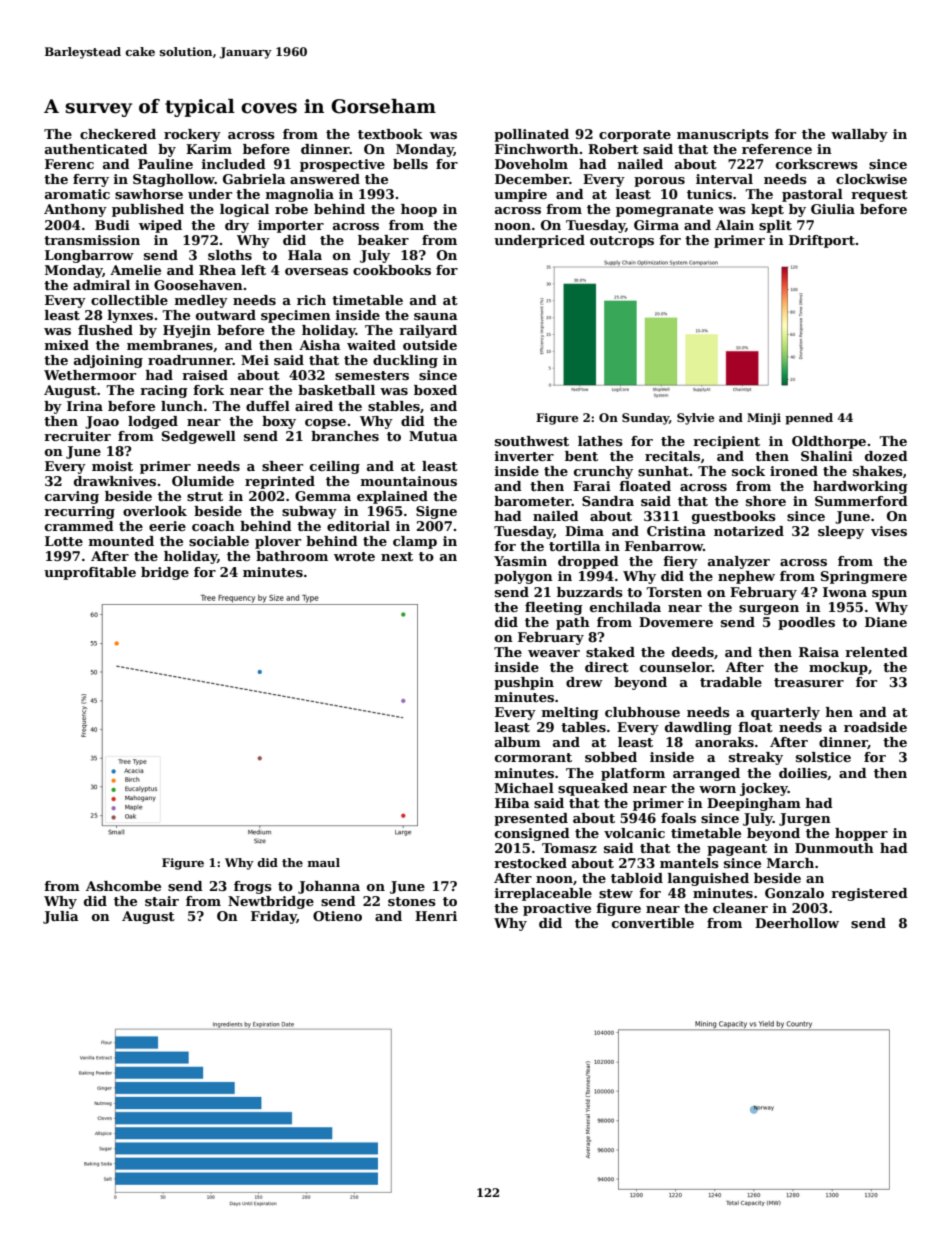  I want to click on wallaby, so click(859, 135).
